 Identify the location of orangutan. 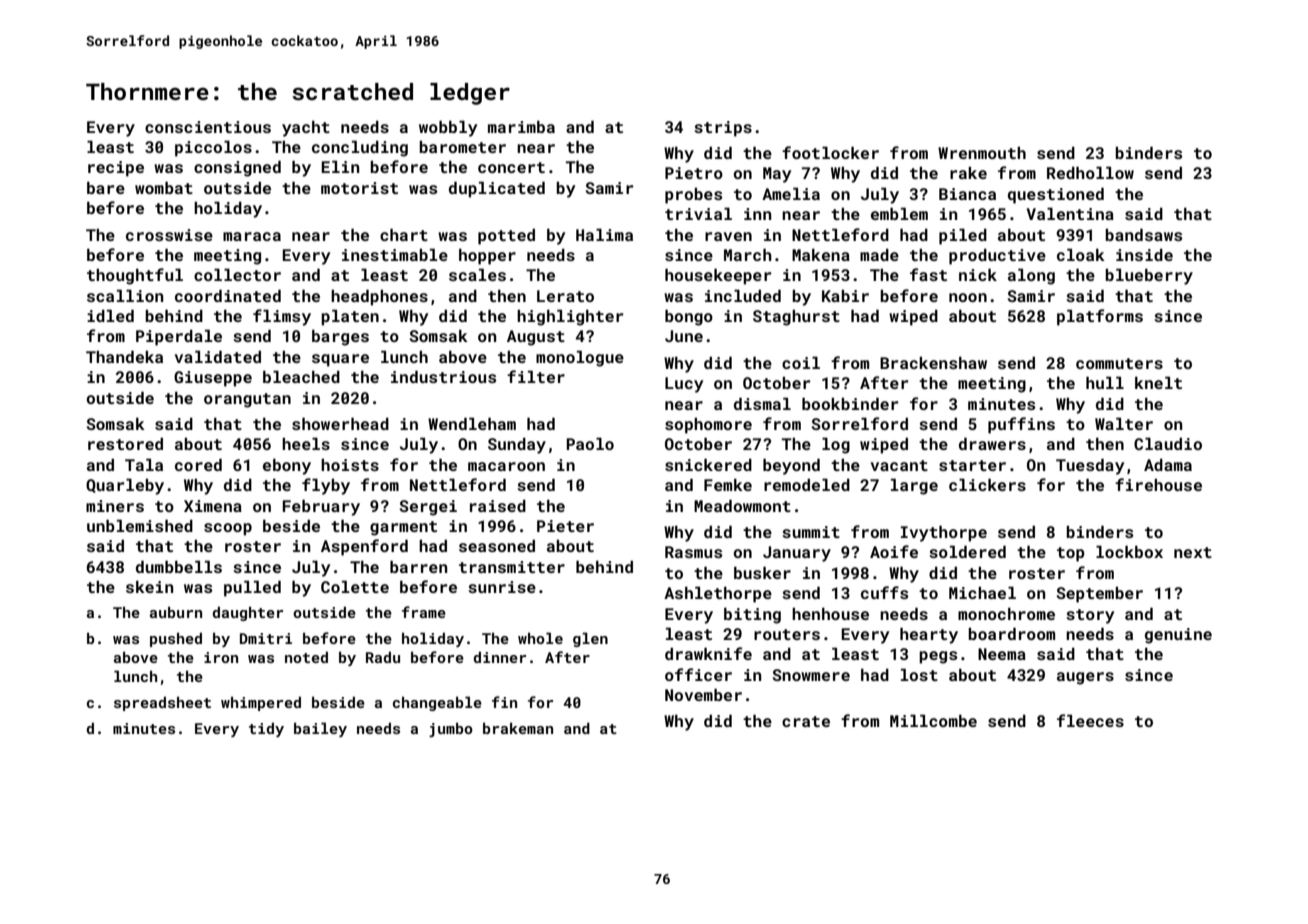
(247, 400).
